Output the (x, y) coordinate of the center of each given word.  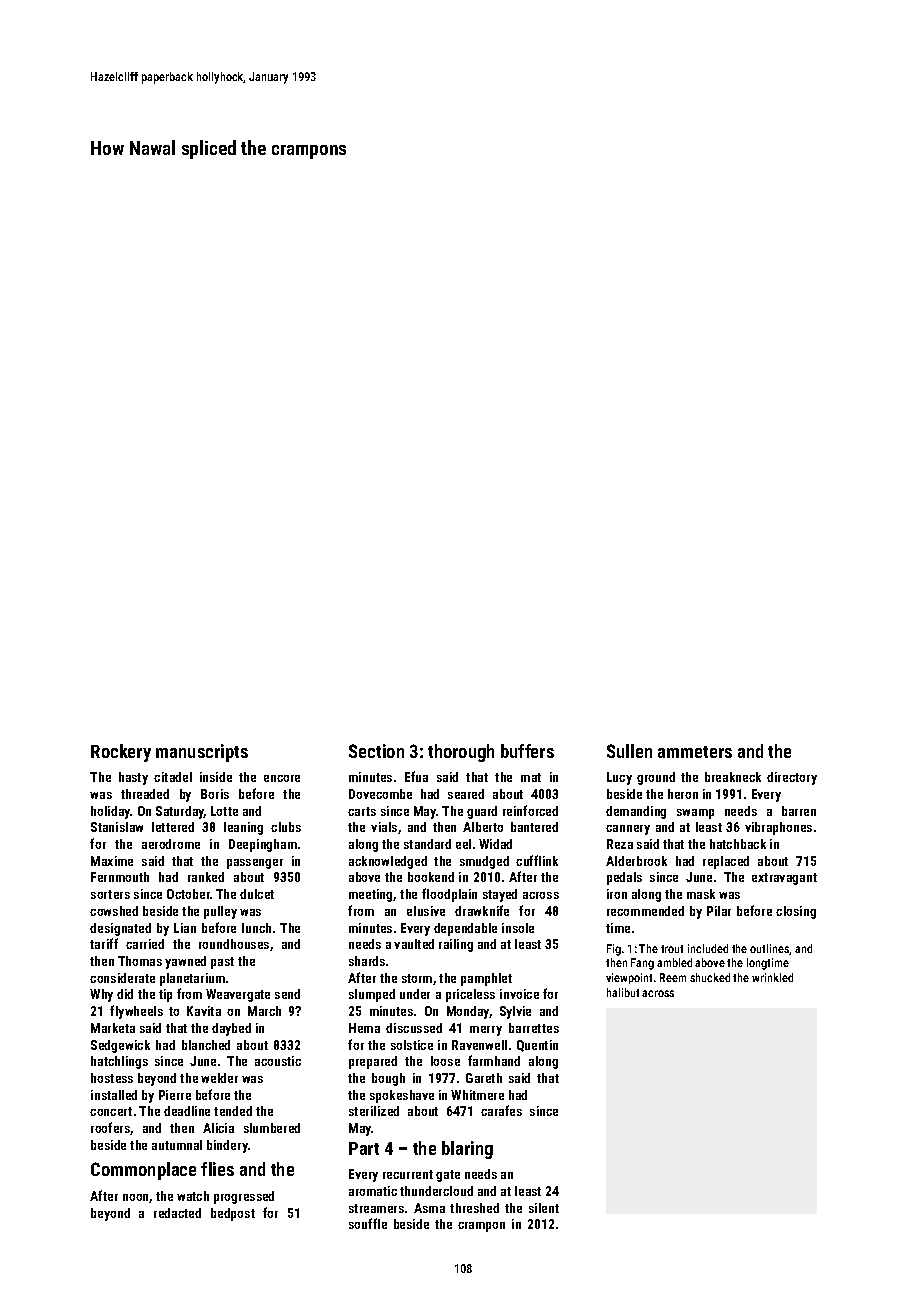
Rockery (121, 753)
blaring (467, 1150)
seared (466, 794)
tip (165, 995)
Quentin (537, 1046)
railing (456, 945)
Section (376, 751)
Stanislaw (117, 827)
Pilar (719, 911)
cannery (628, 830)
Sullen (629, 751)
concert (111, 1111)
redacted (177, 1213)
